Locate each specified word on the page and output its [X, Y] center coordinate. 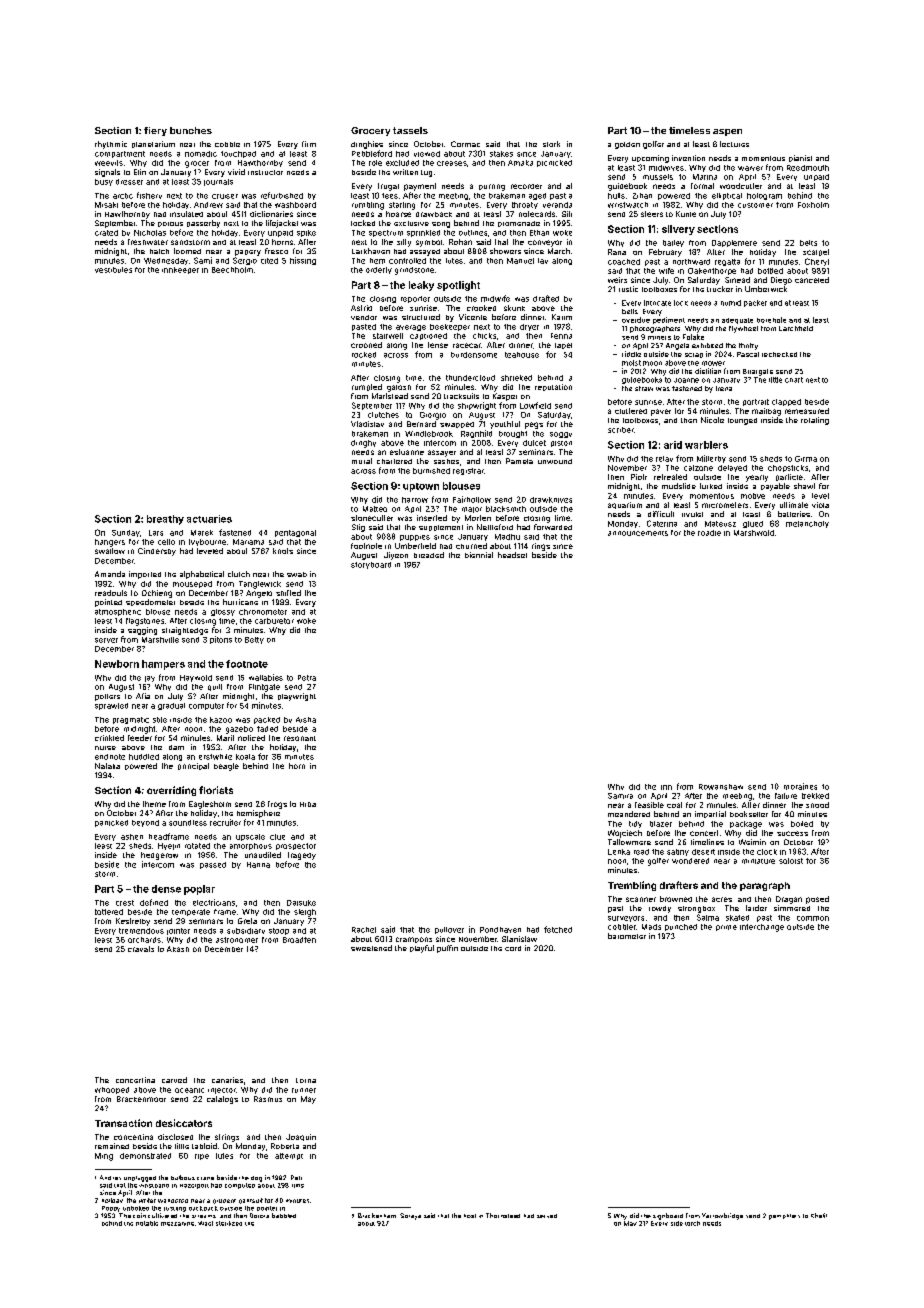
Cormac [465, 144]
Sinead [737, 280]
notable [147, 1223]
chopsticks [788, 468]
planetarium [153, 144]
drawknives [551, 500]
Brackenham [377, 1215]
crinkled [109, 738]
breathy [165, 520]
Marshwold [754, 533]
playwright [297, 697]
